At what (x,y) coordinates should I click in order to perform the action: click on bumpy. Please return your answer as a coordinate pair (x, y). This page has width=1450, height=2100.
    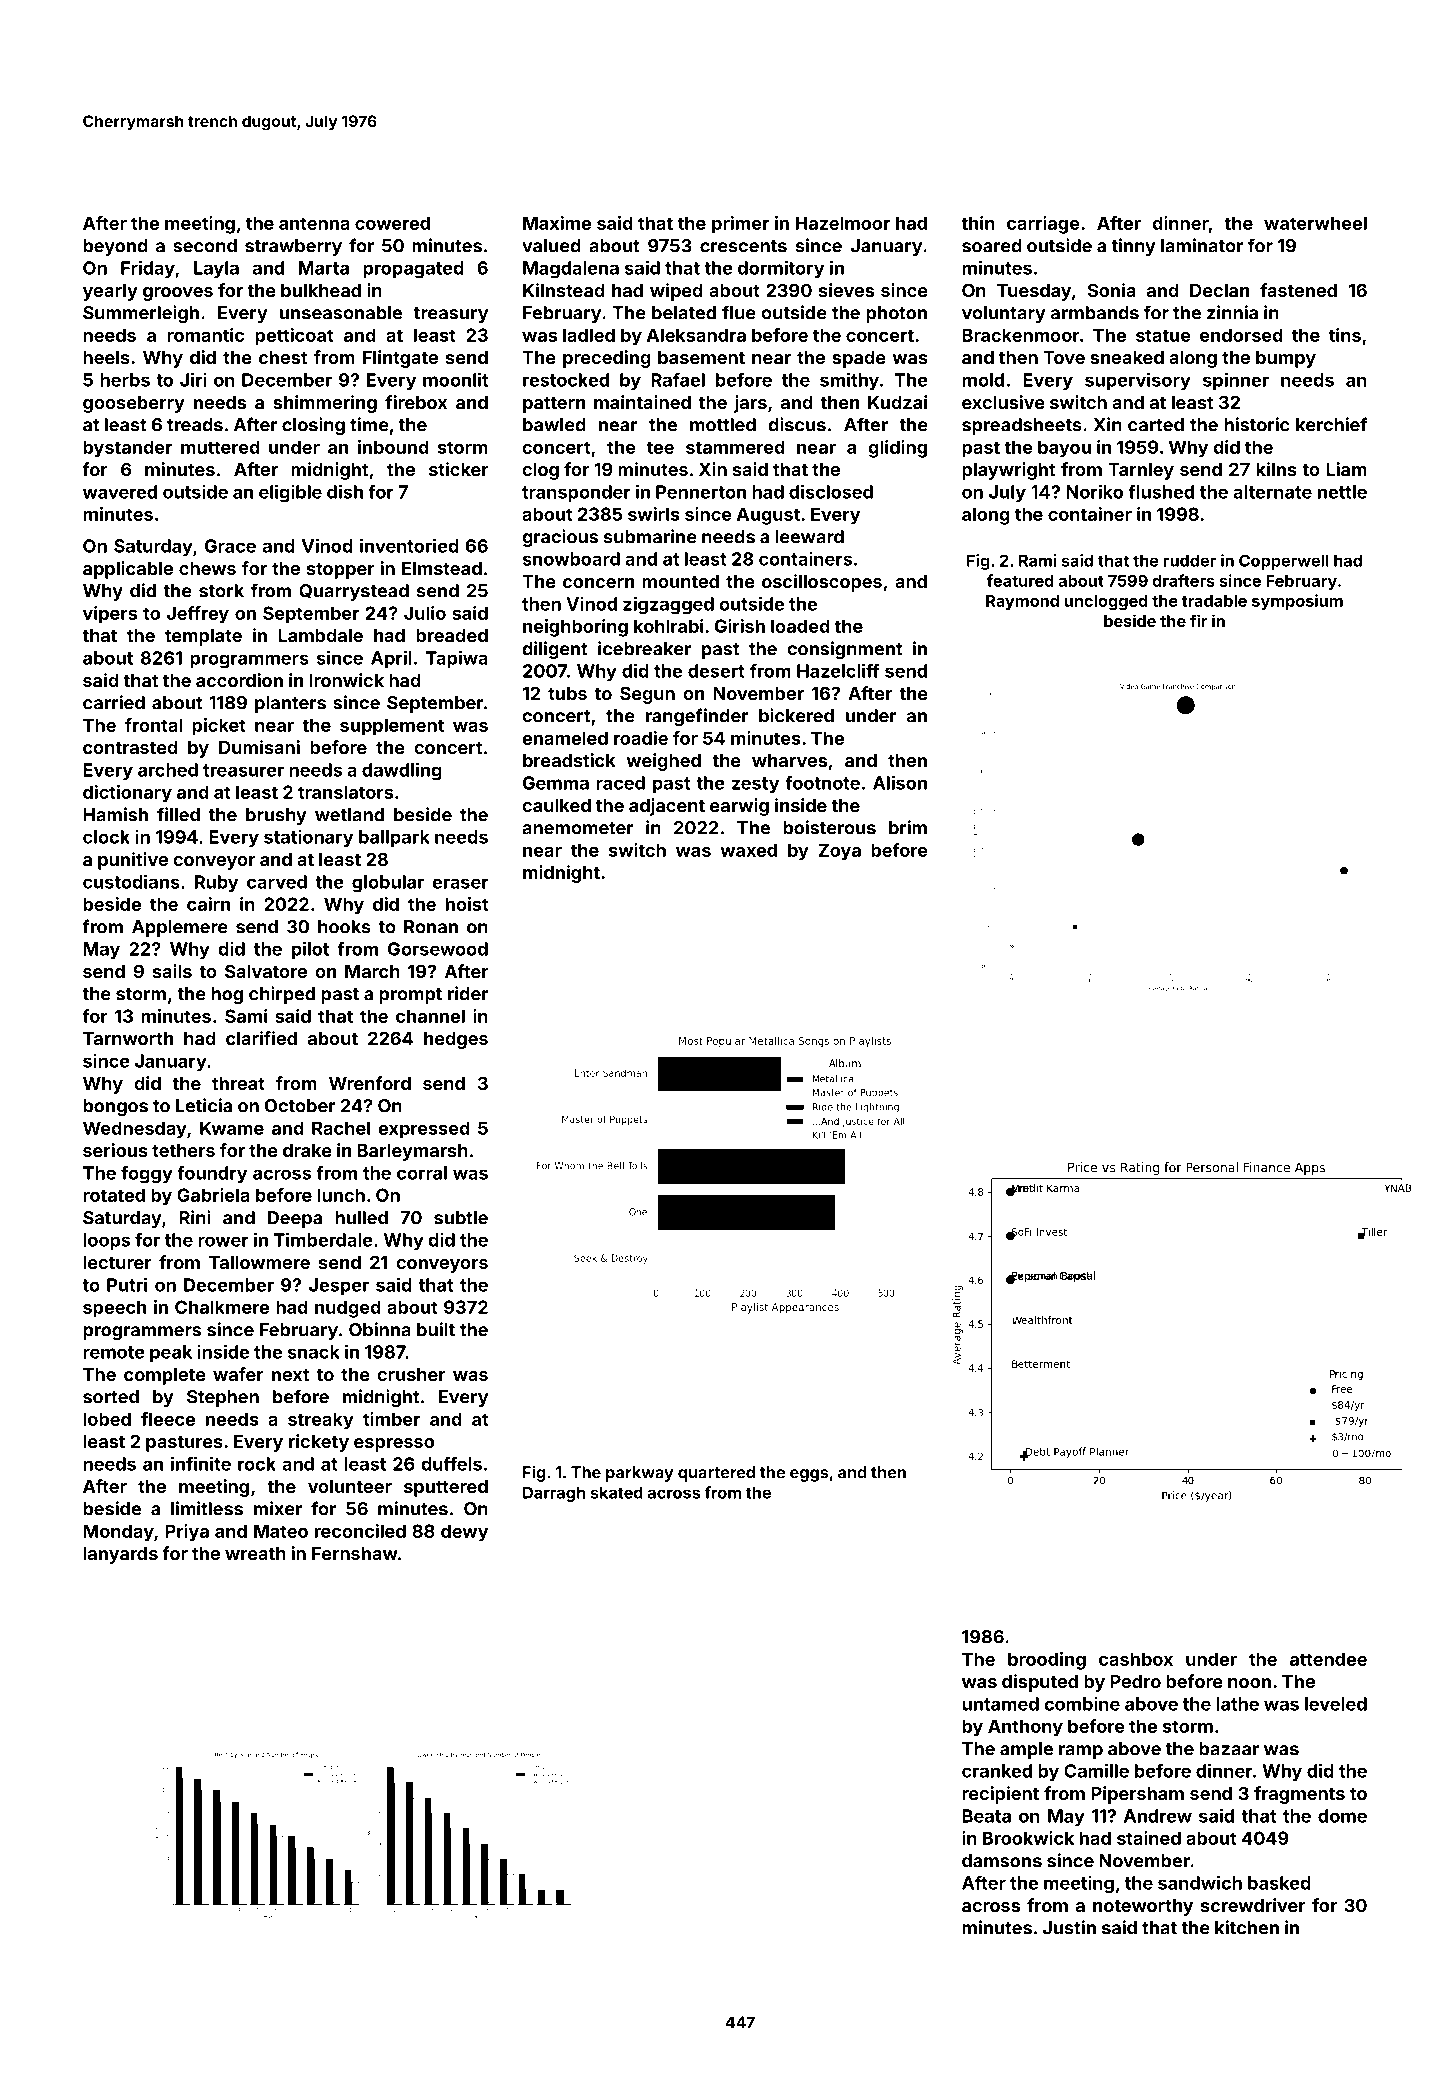
    Looking at the image, I should click on (1286, 359).
